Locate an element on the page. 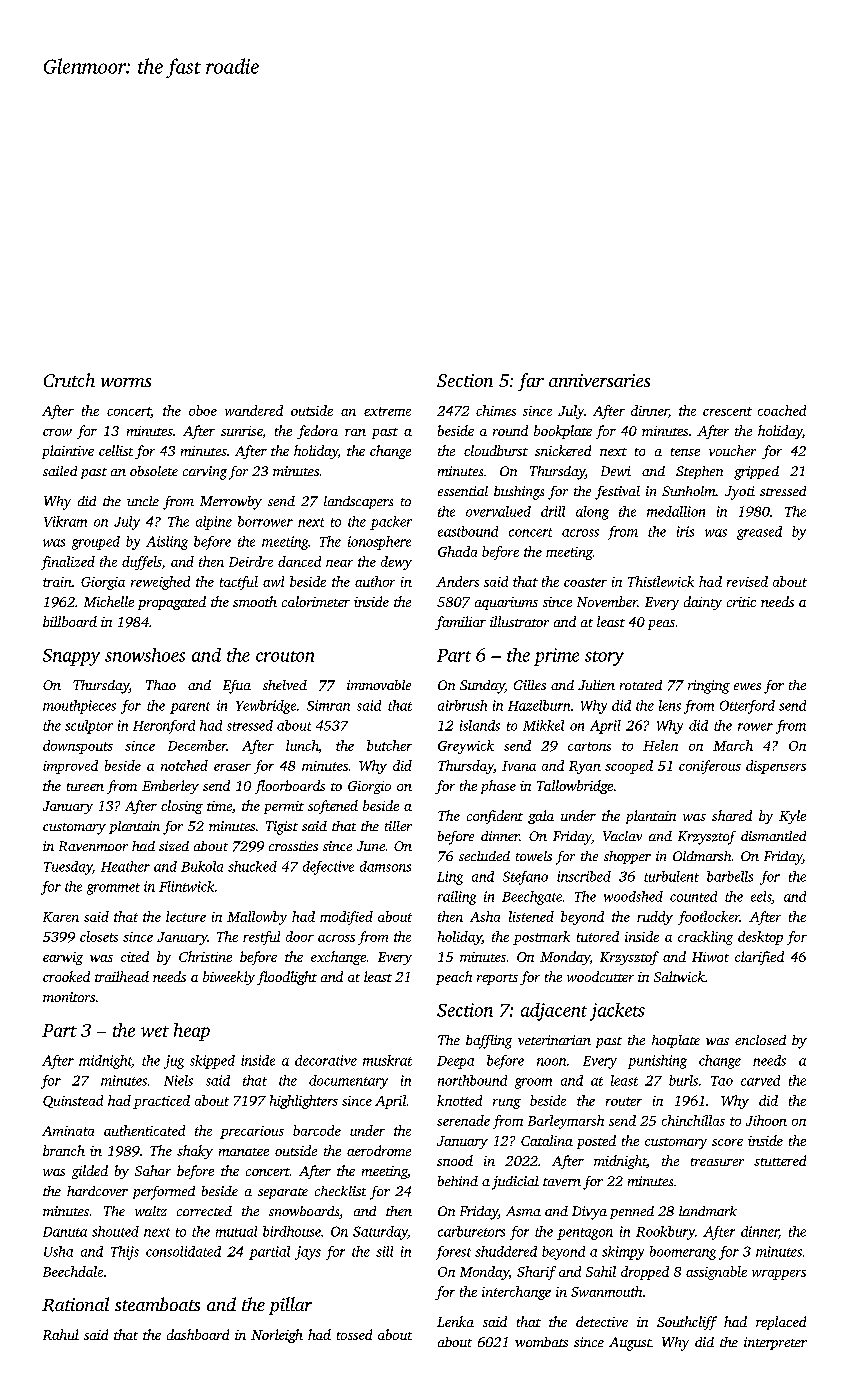  revised is located at coordinates (747, 581).
